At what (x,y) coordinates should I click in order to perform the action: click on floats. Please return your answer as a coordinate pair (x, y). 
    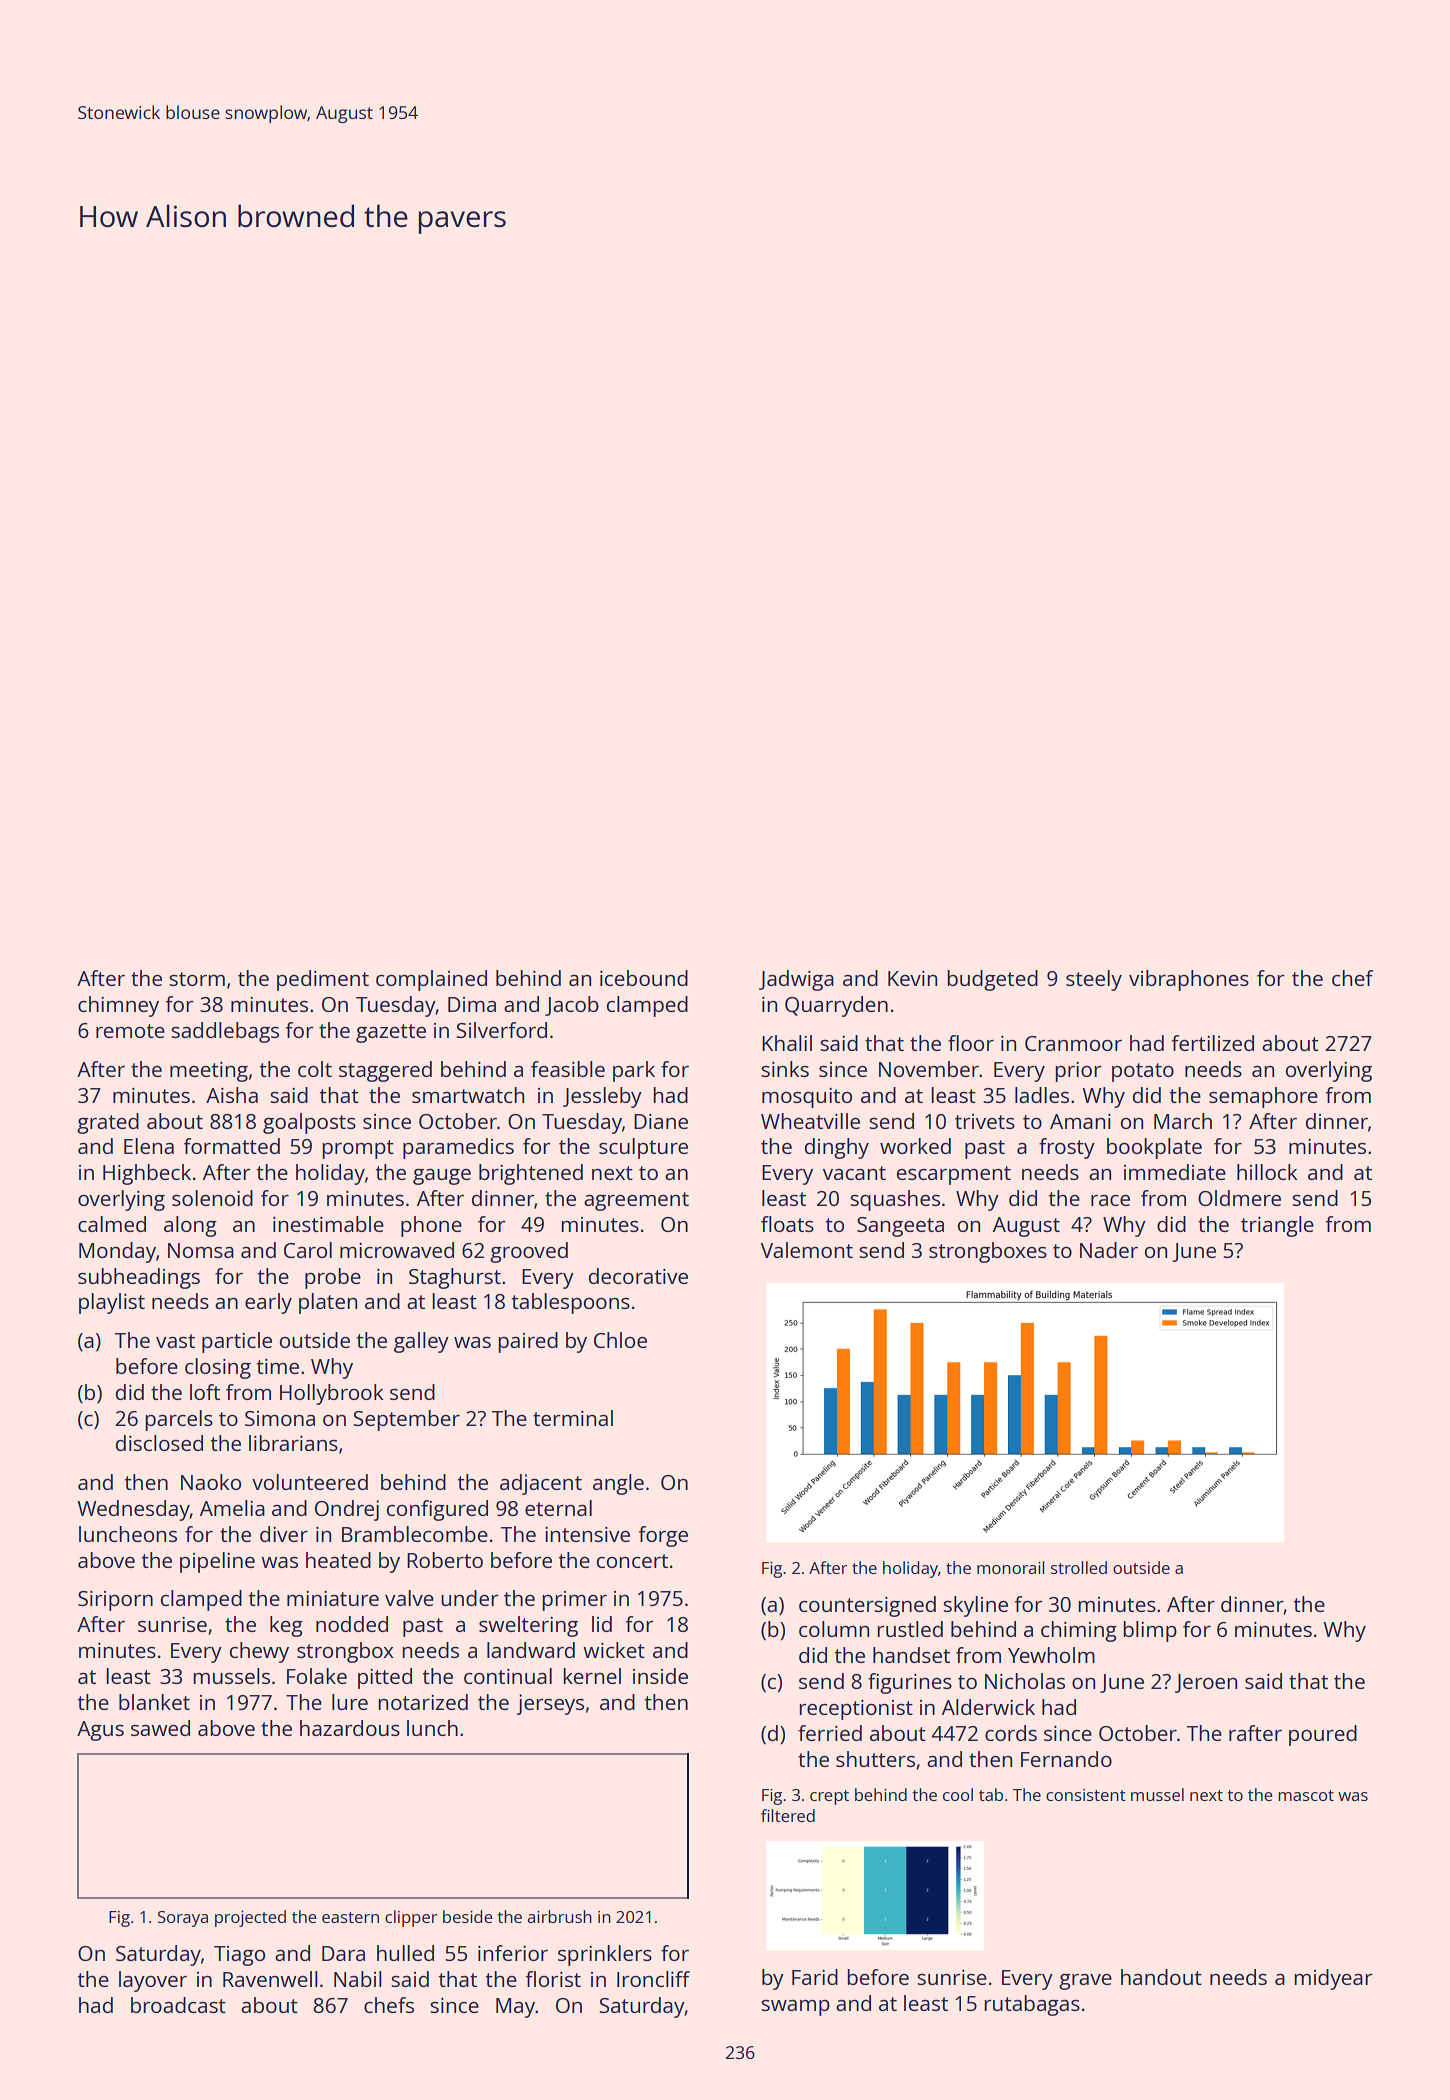
    Looking at the image, I should click on (787, 1224).
